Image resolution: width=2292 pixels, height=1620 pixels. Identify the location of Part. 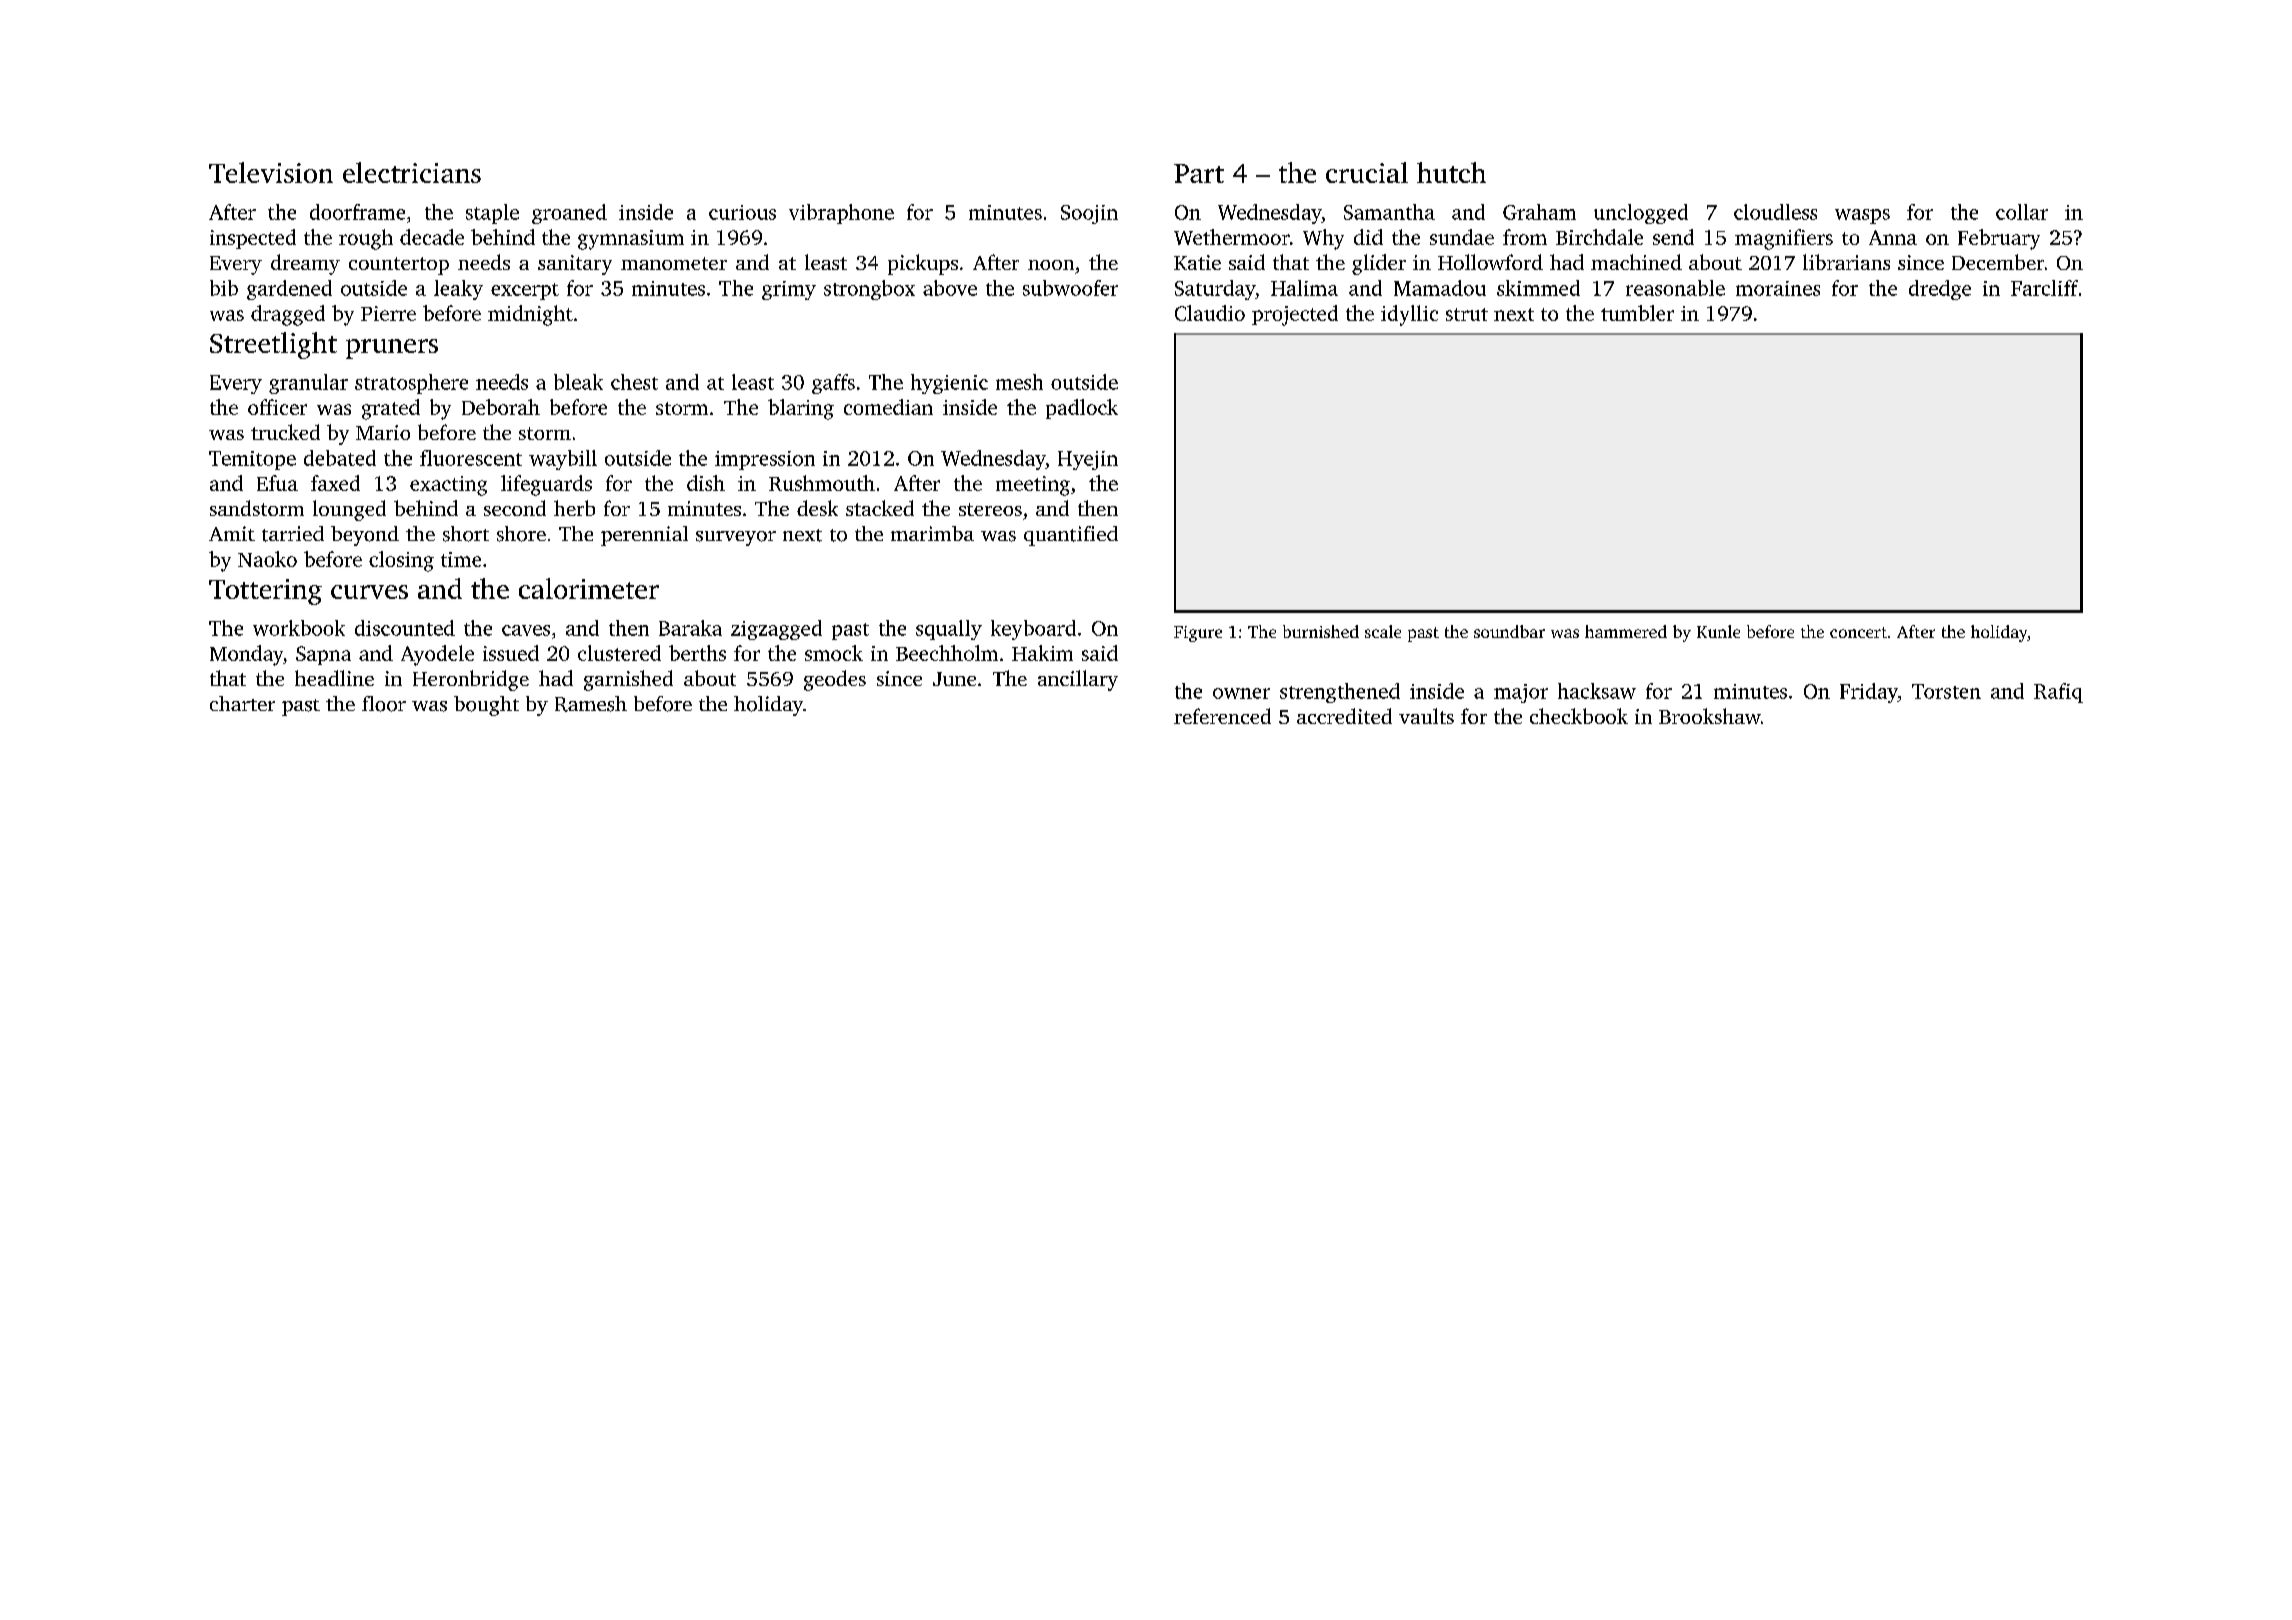
(1199, 173).
